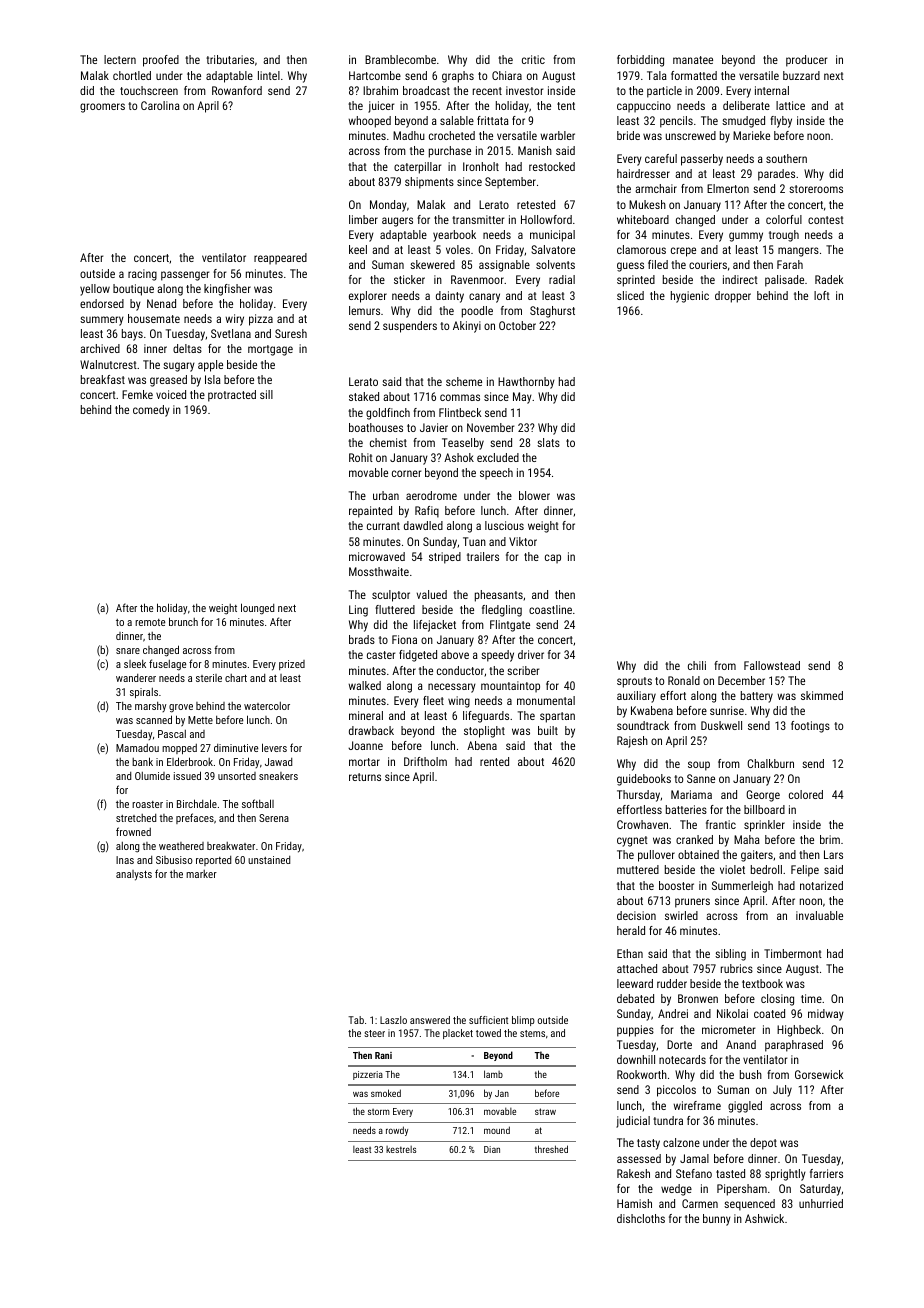 This screenshot has height=1308, width=924. Describe the element at coordinates (133, 290) in the screenshot. I see `boutique` at that location.
